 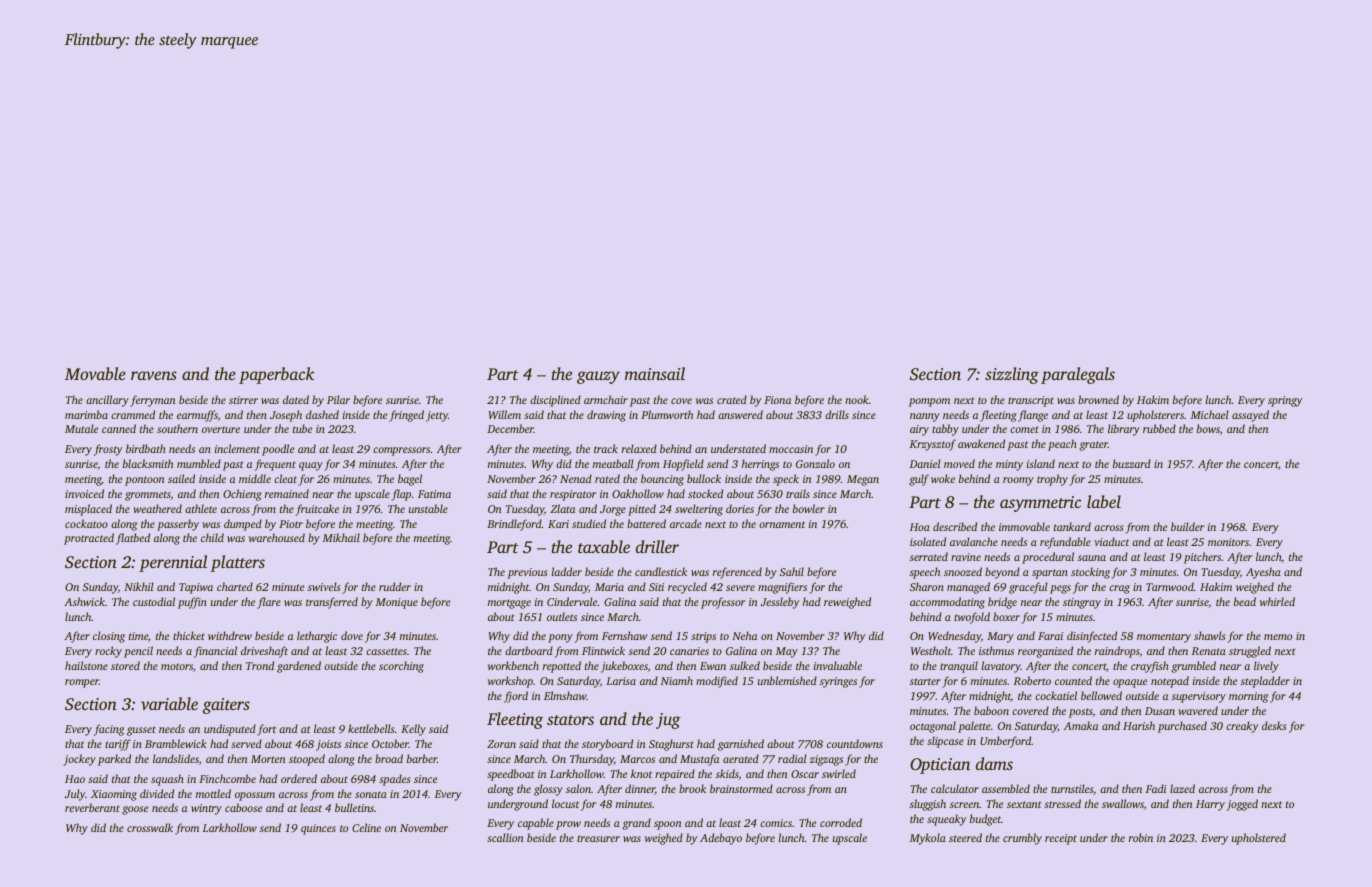 What do you see at coordinates (401, 451) in the document?
I see `compressors` at bounding box center [401, 451].
